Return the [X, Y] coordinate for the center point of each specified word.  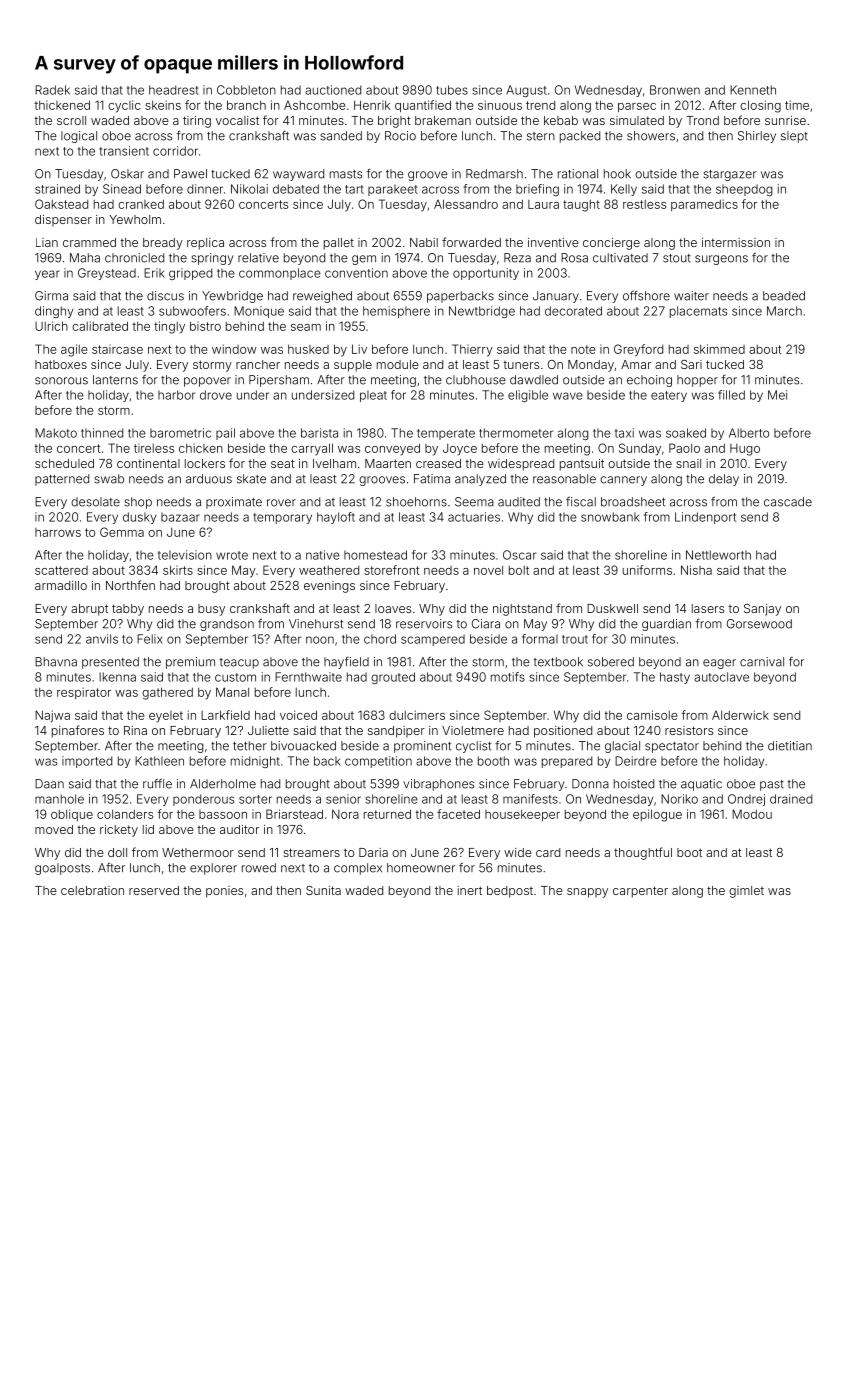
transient [124, 151]
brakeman [443, 120]
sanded [341, 136]
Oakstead [61, 204]
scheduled [64, 463]
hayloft [336, 518]
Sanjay [762, 610]
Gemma [122, 532]
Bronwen [675, 90]
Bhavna [56, 662]
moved [54, 829]
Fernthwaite [308, 677]
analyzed [480, 480]
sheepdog [744, 190]
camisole [652, 715]
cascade [788, 502]
